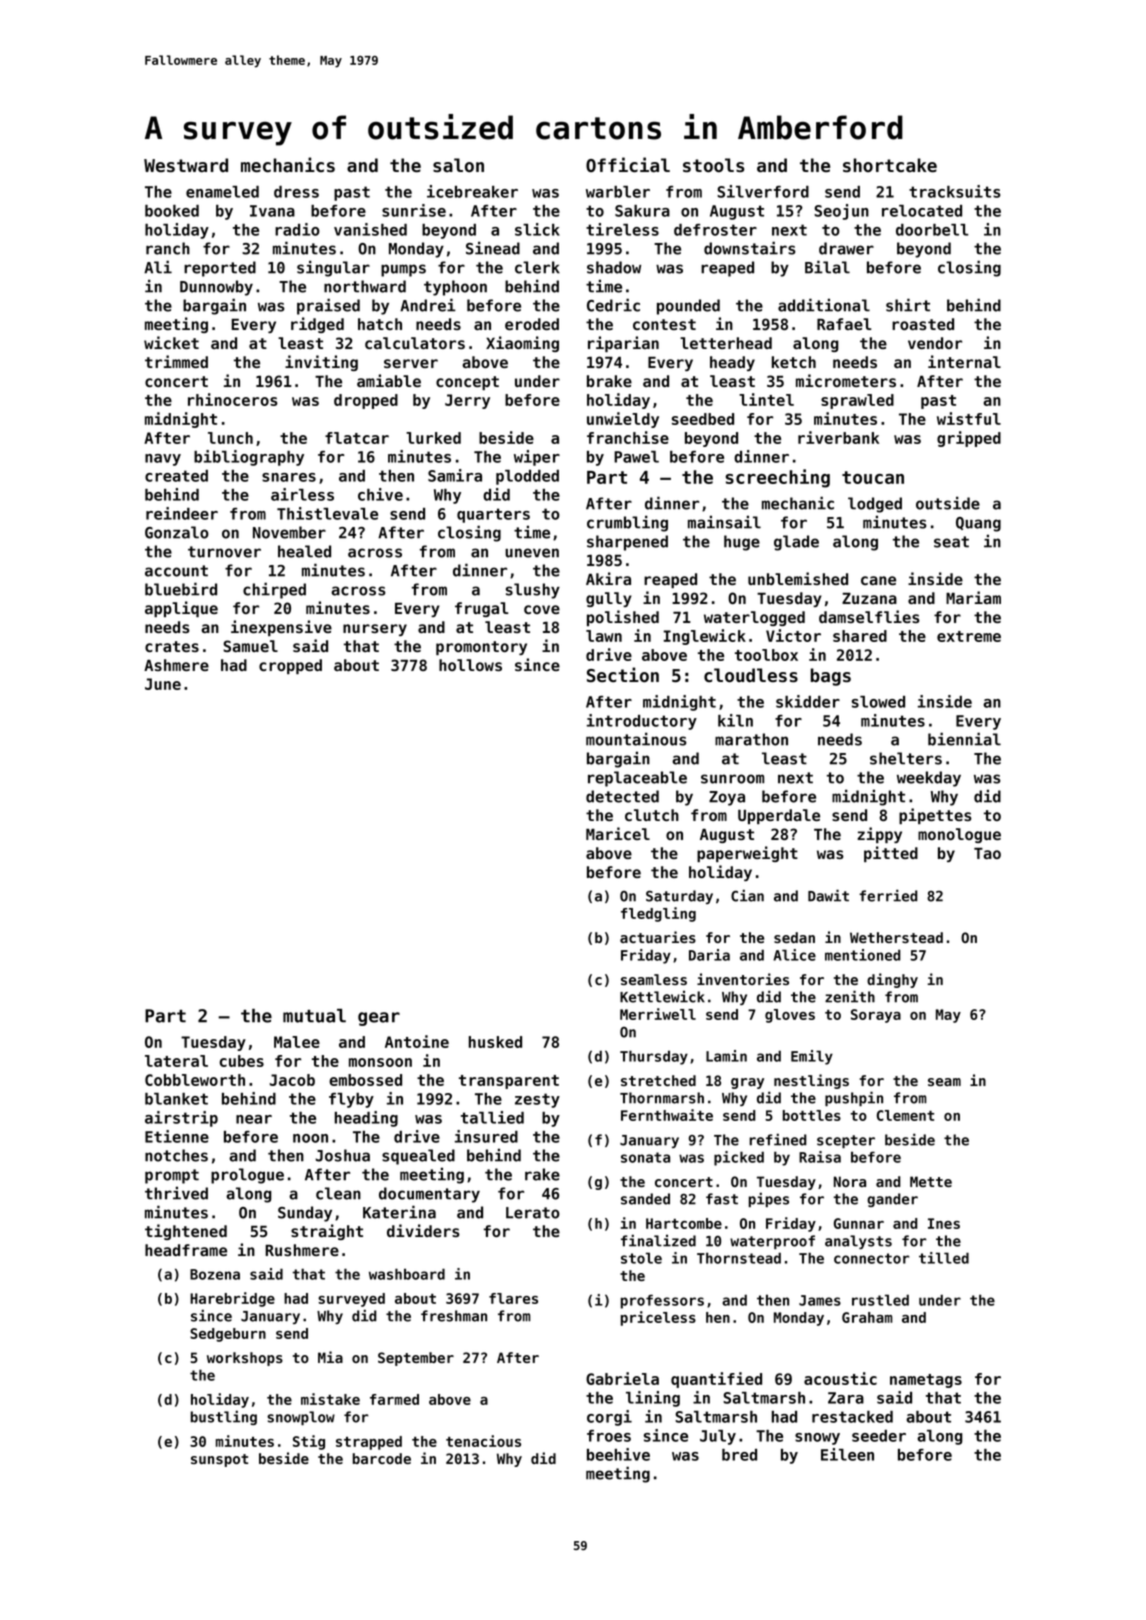 The image size is (1146, 1620). I want to click on Alice, so click(794, 955).
